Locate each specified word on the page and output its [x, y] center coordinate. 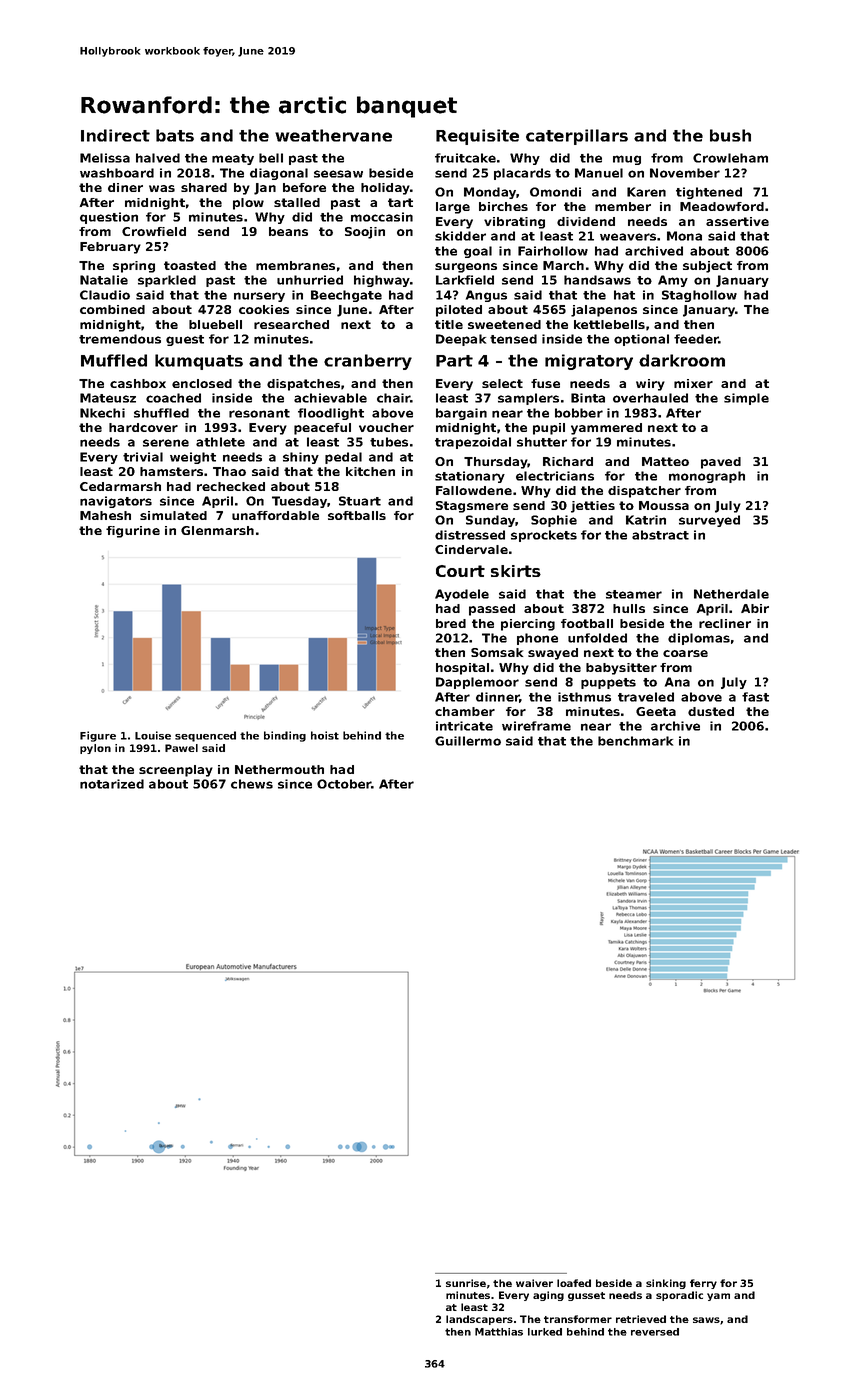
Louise [153, 735]
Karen [646, 192]
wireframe [536, 726]
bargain [461, 414]
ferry [703, 1284]
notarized [112, 784]
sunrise [466, 1283]
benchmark [635, 741]
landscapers [479, 1320]
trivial [143, 457]
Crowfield [154, 231]
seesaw [338, 174]
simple [746, 399]
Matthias [499, 1332]
